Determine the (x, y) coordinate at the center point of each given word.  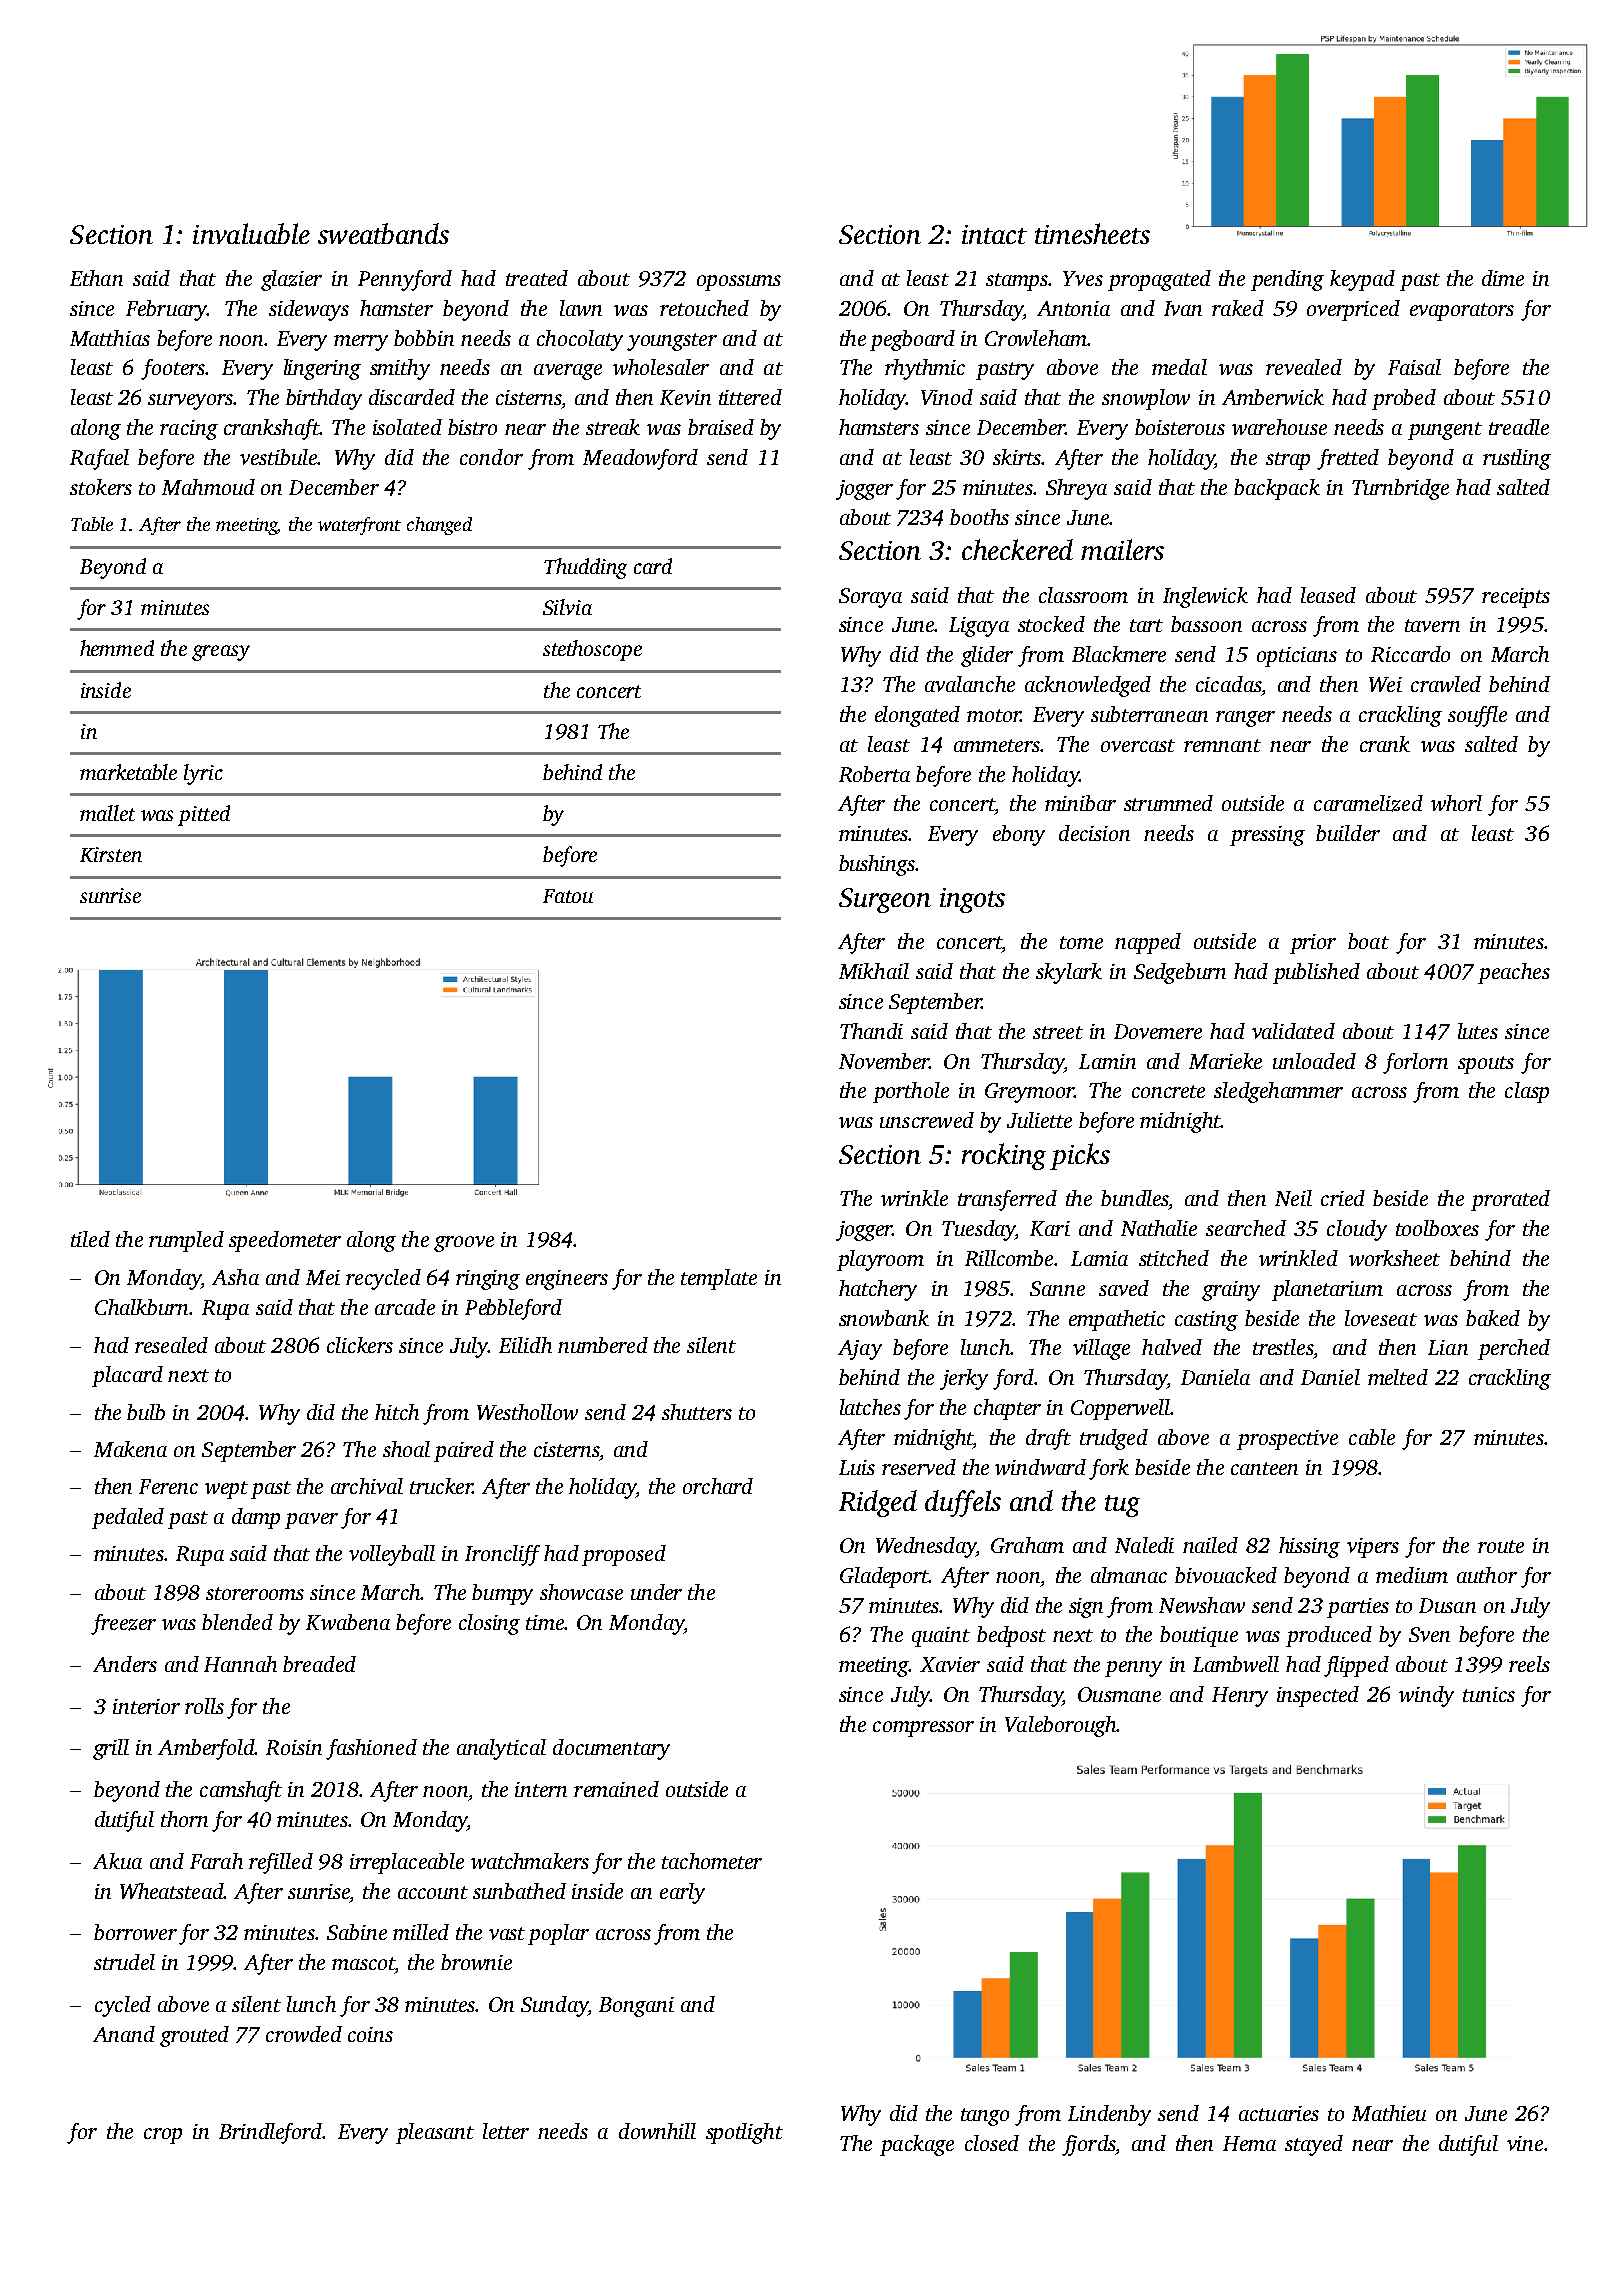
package (917, 2145)
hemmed (117, 648)
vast (507, 1933)
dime (1503, 278)
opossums (739, 283)
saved (1124, 1288)
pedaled (128, 1518)
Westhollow (527, 1412)
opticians (1297, 657)
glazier (291, 280)
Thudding (585, 568)
